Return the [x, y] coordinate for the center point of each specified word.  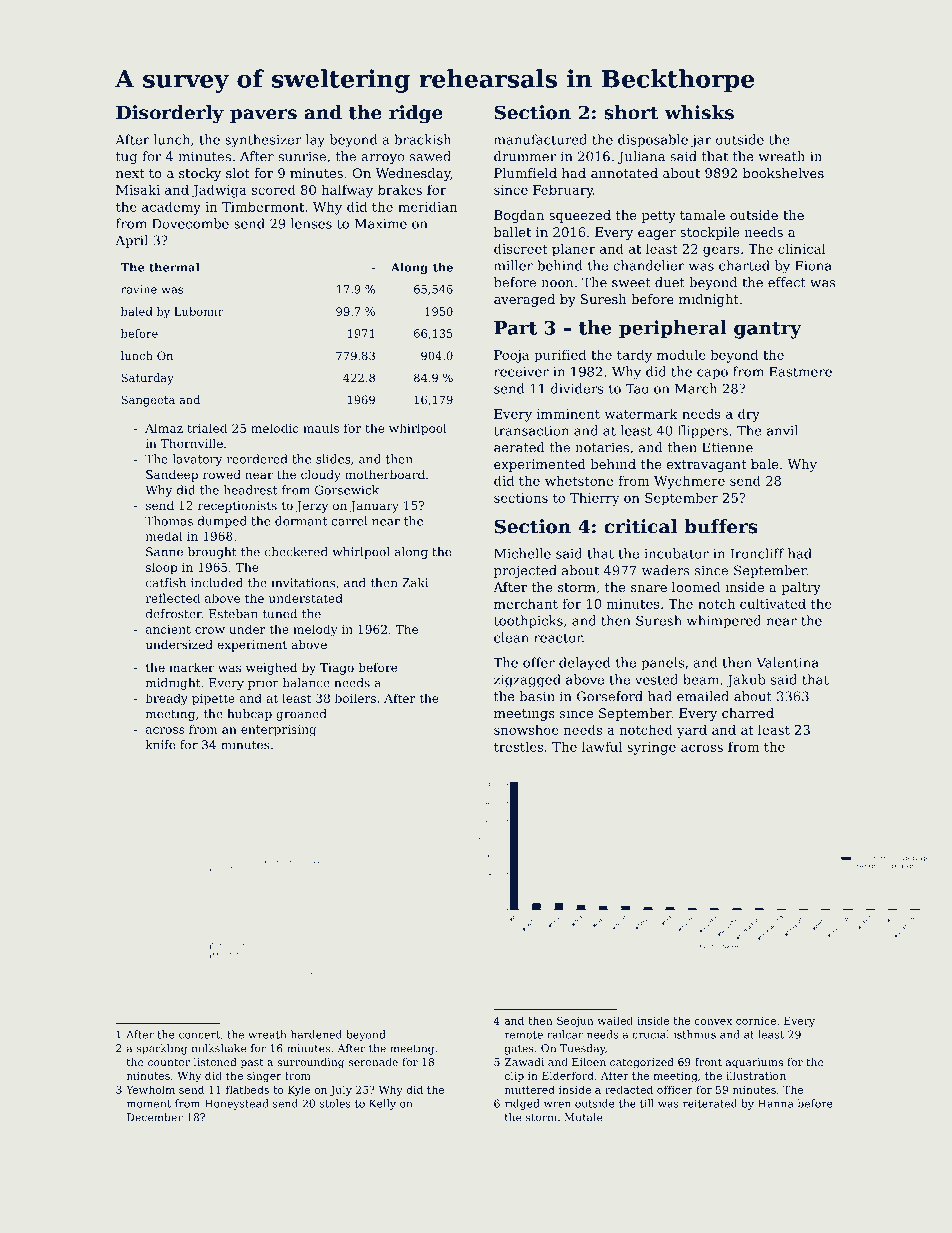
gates [519, 1050]
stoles [335, 1103]
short [631, 112]
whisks [699, 112]
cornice [756, 1021]
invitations [303, 583]
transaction [531, 431]
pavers [263, 116]
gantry [768, 330]
